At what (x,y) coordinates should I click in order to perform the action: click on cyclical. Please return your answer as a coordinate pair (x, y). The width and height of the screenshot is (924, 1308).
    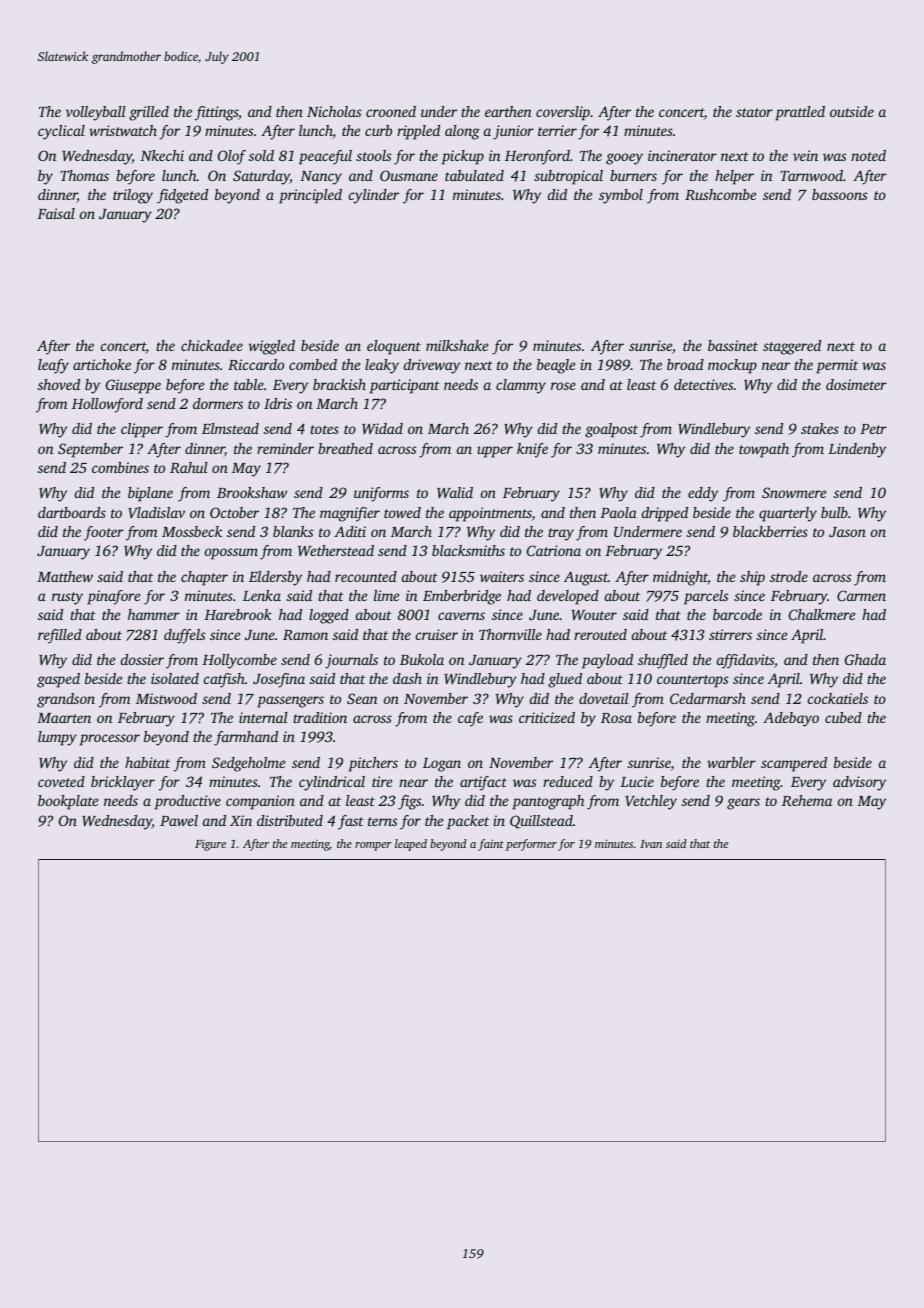
    Looking at the image, I should click on (61, 132).
